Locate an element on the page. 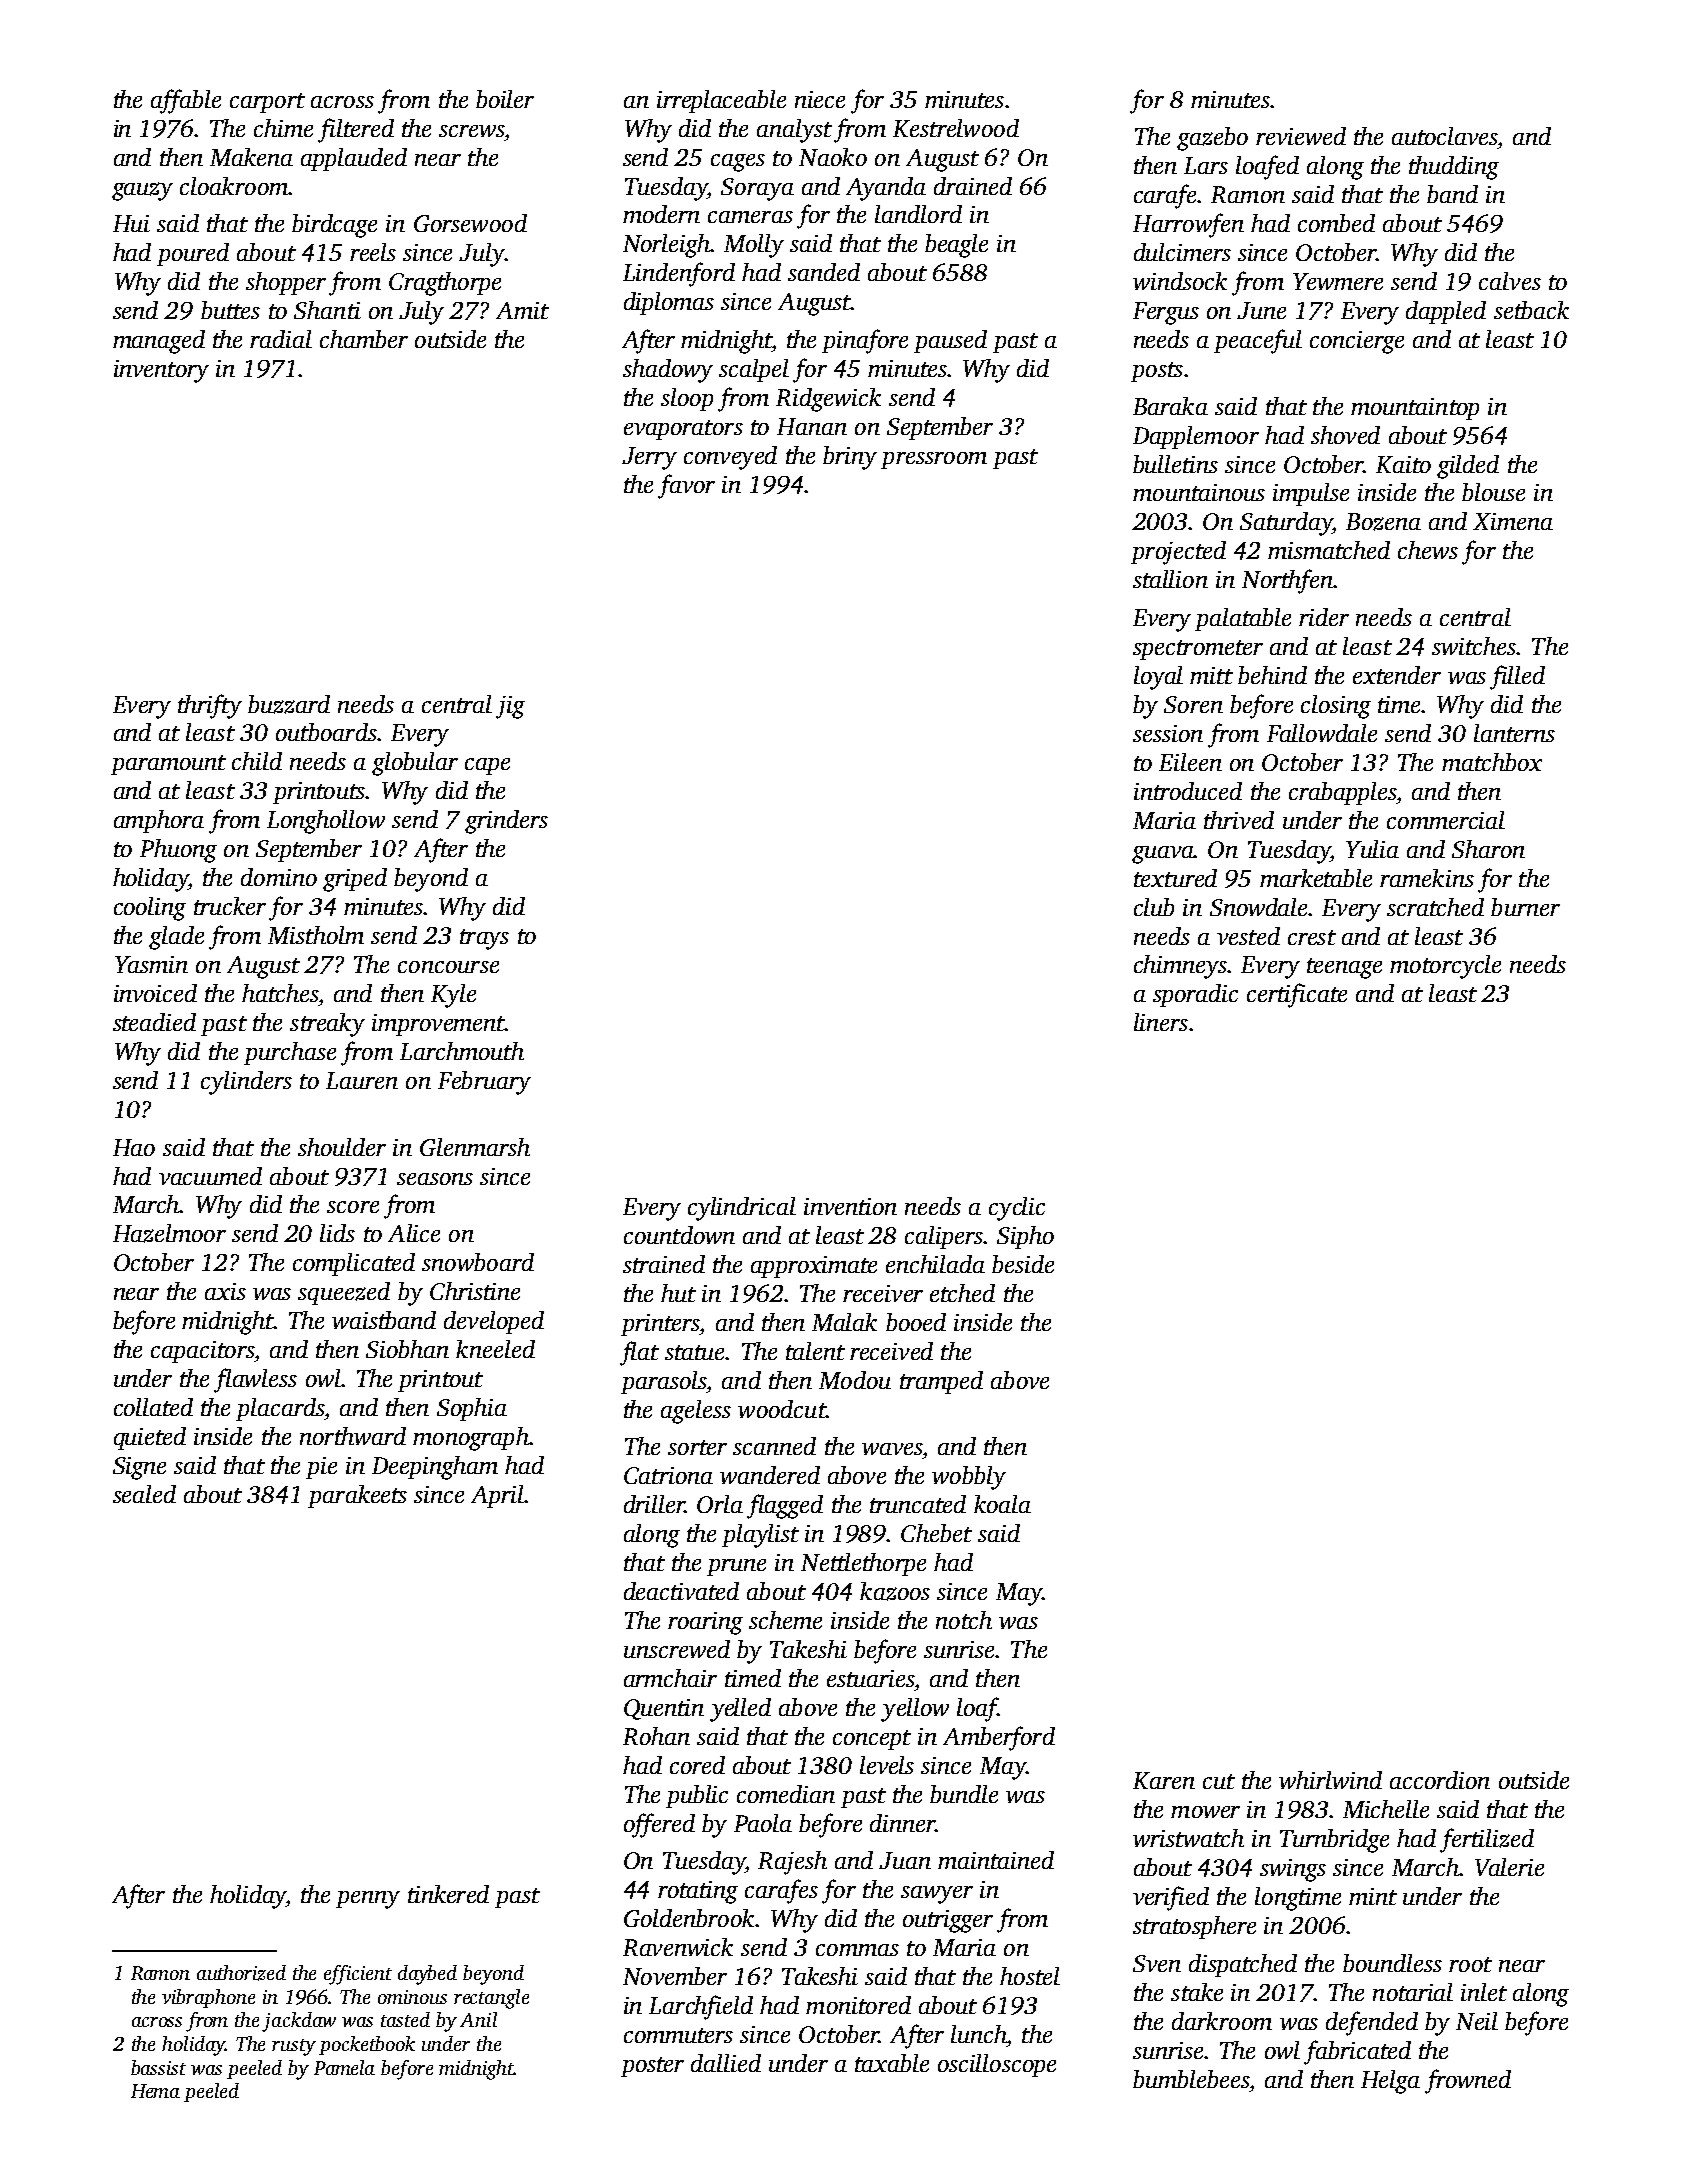 The image size is (1683, 2178). approximate is located at coordinates (814, 1267).
